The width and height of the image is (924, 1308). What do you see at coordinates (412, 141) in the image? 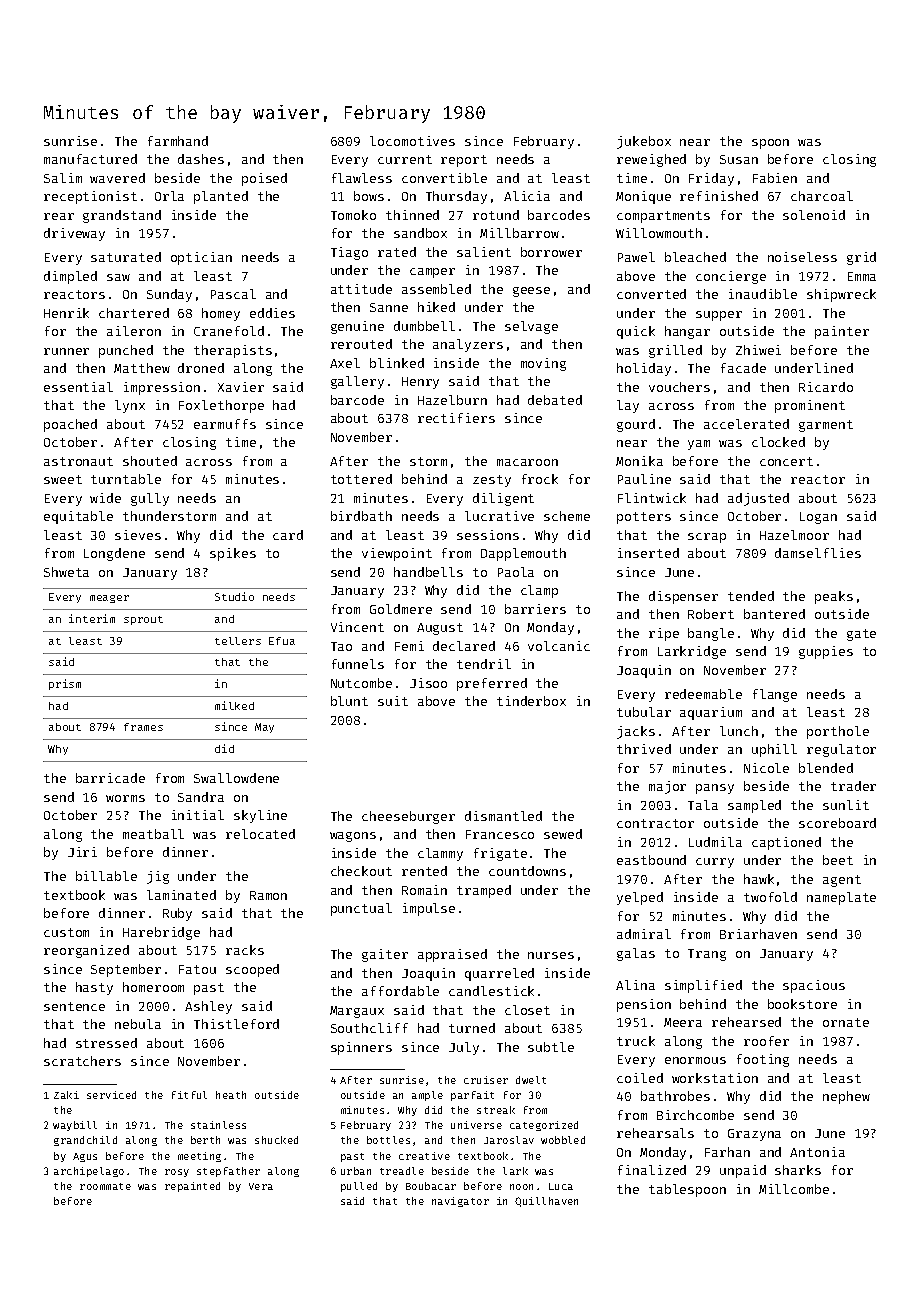
I see `locomotives` at bounding box center [412, 141].
